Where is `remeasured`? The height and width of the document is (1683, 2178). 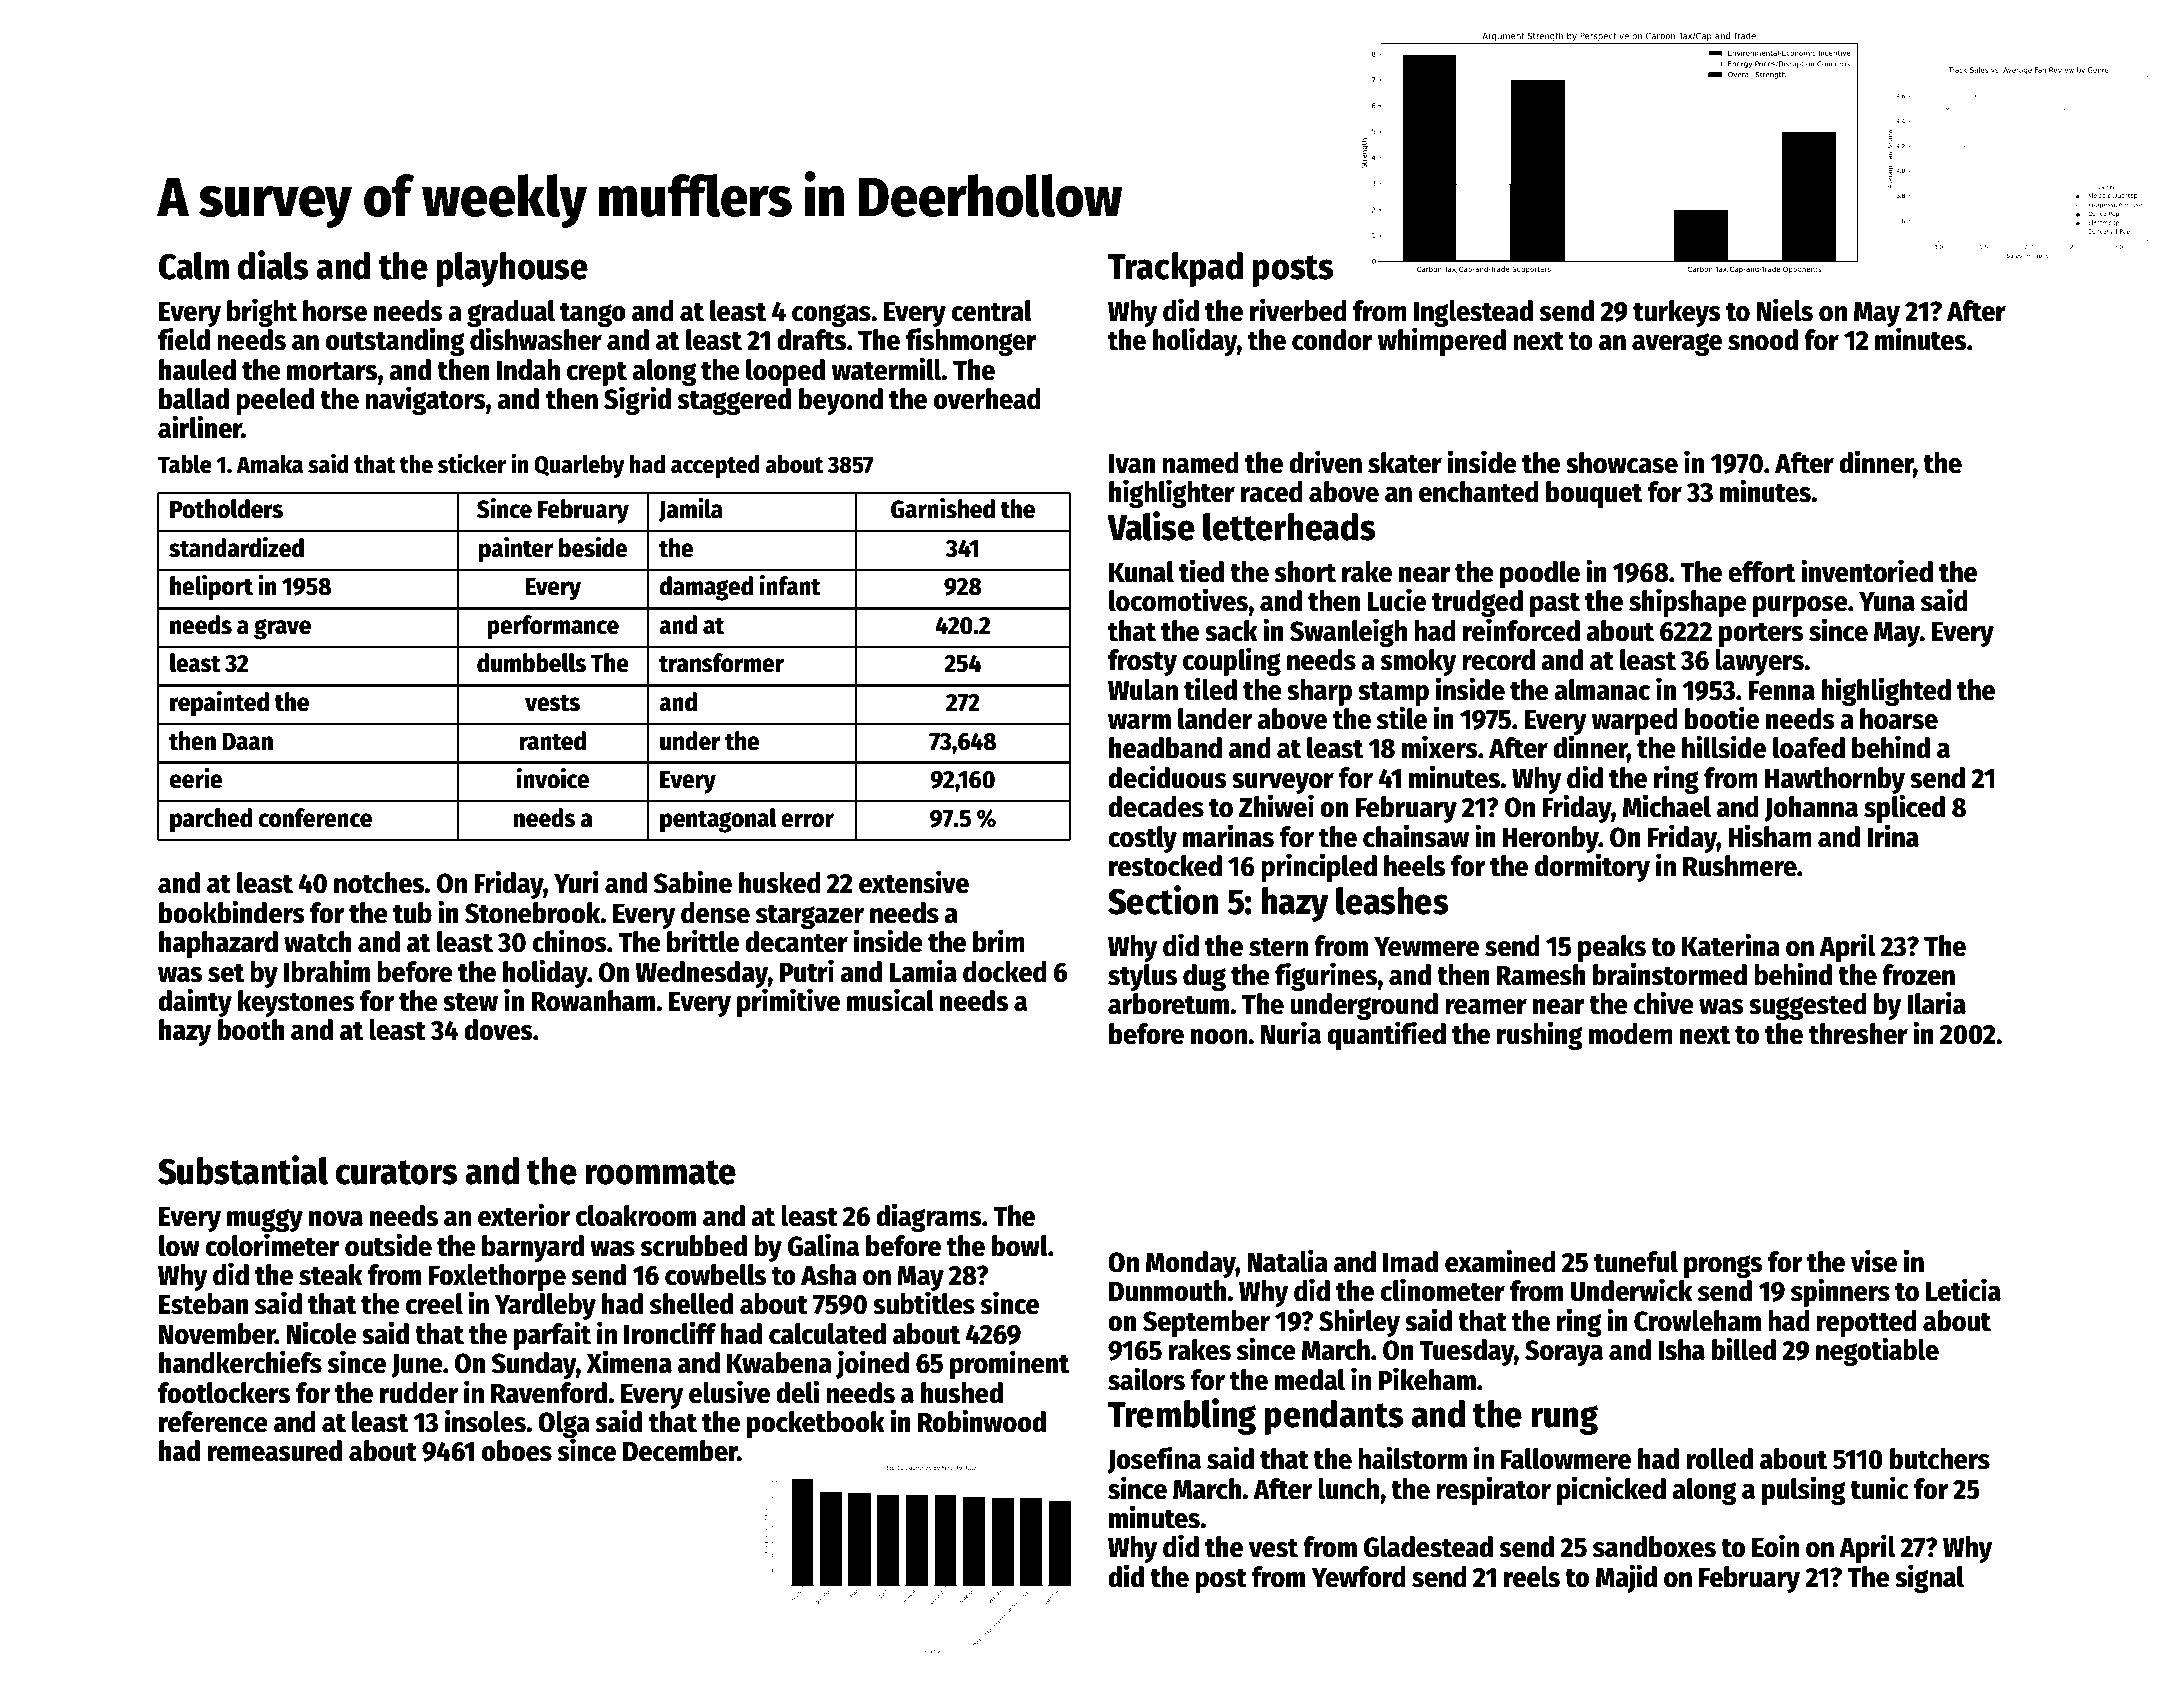 remeasured is located at coordinates (275, 1451).
